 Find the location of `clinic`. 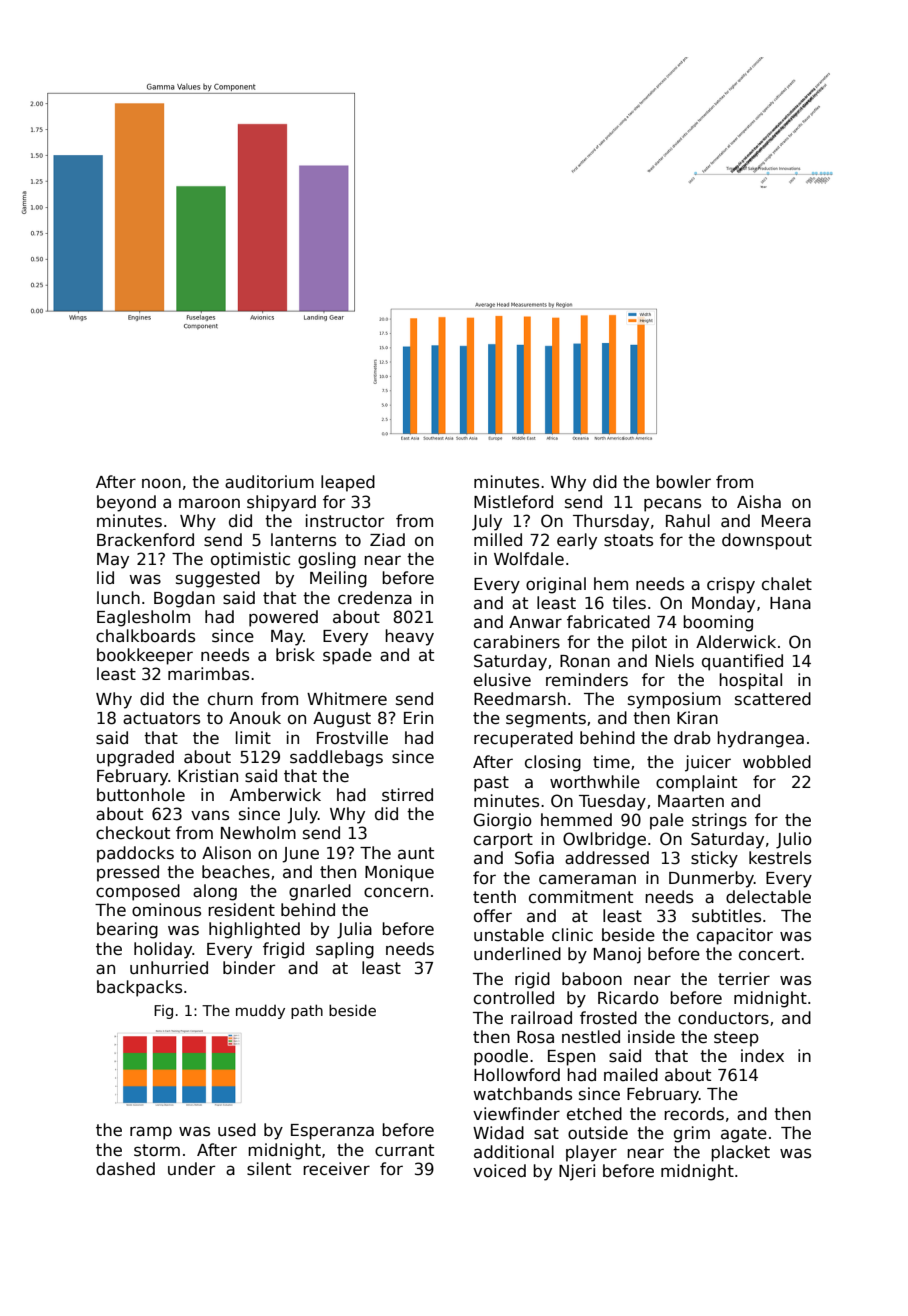

clinic is located at coordinates (572, 935).
